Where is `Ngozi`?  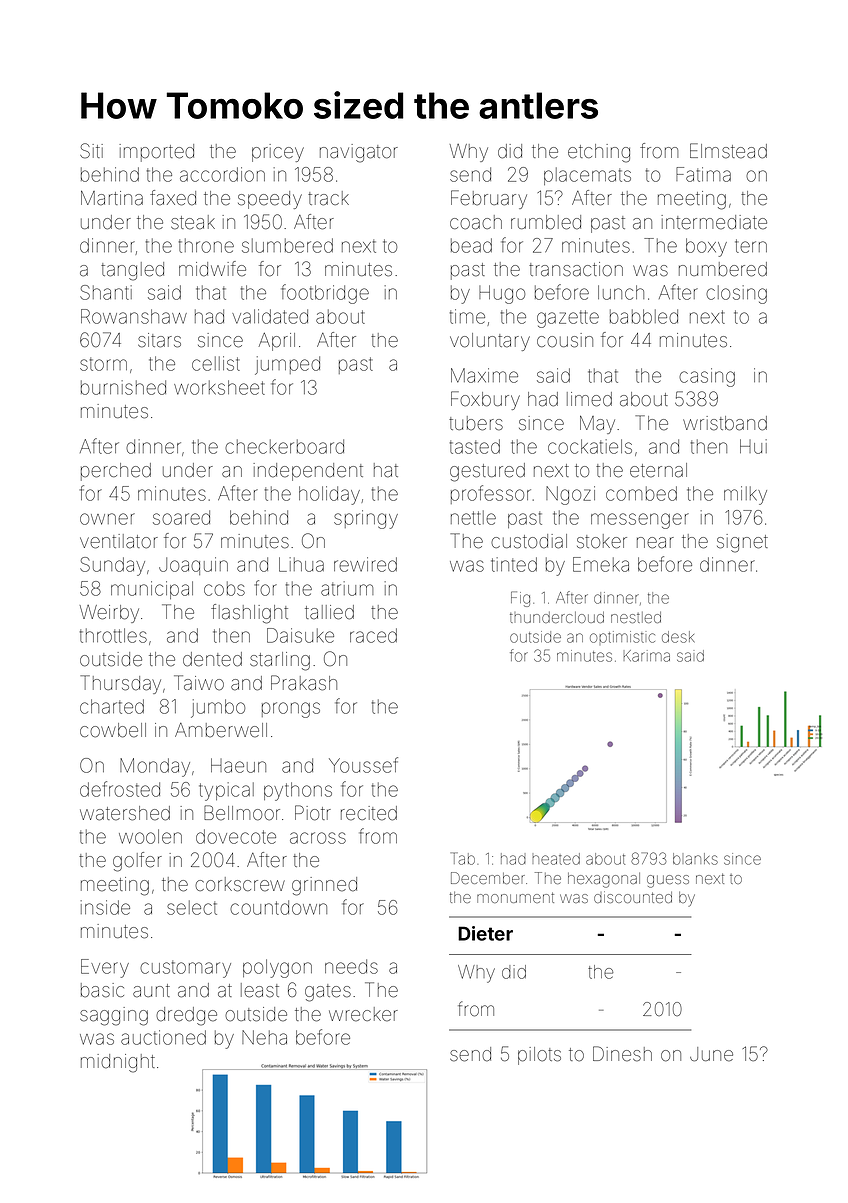 Ngozi is located at coordinates (570, 495).
